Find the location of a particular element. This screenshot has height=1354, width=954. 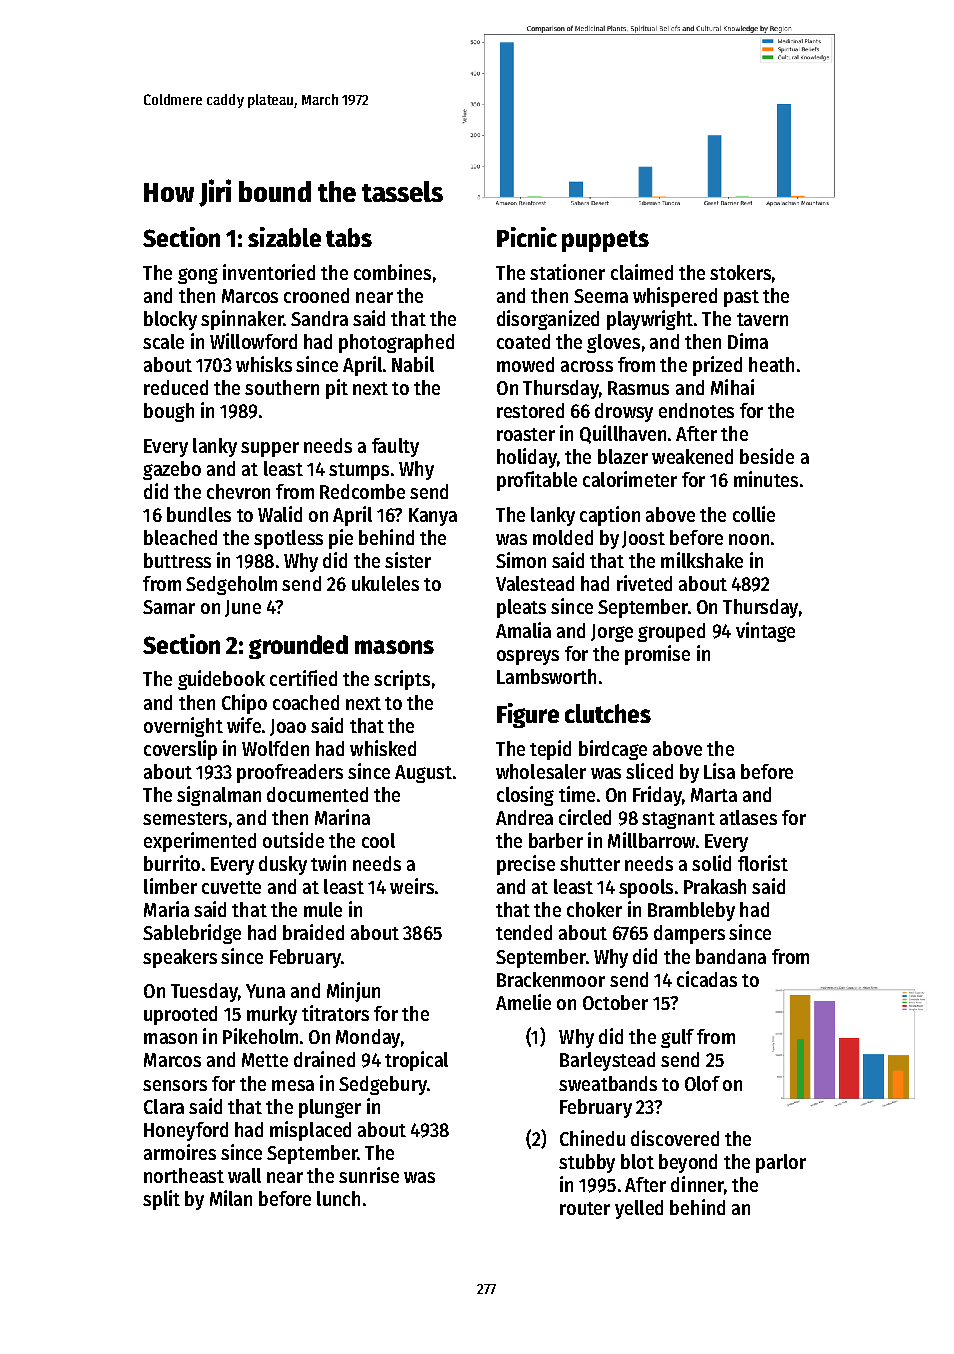

wife is located at coordinates (244, 725).
